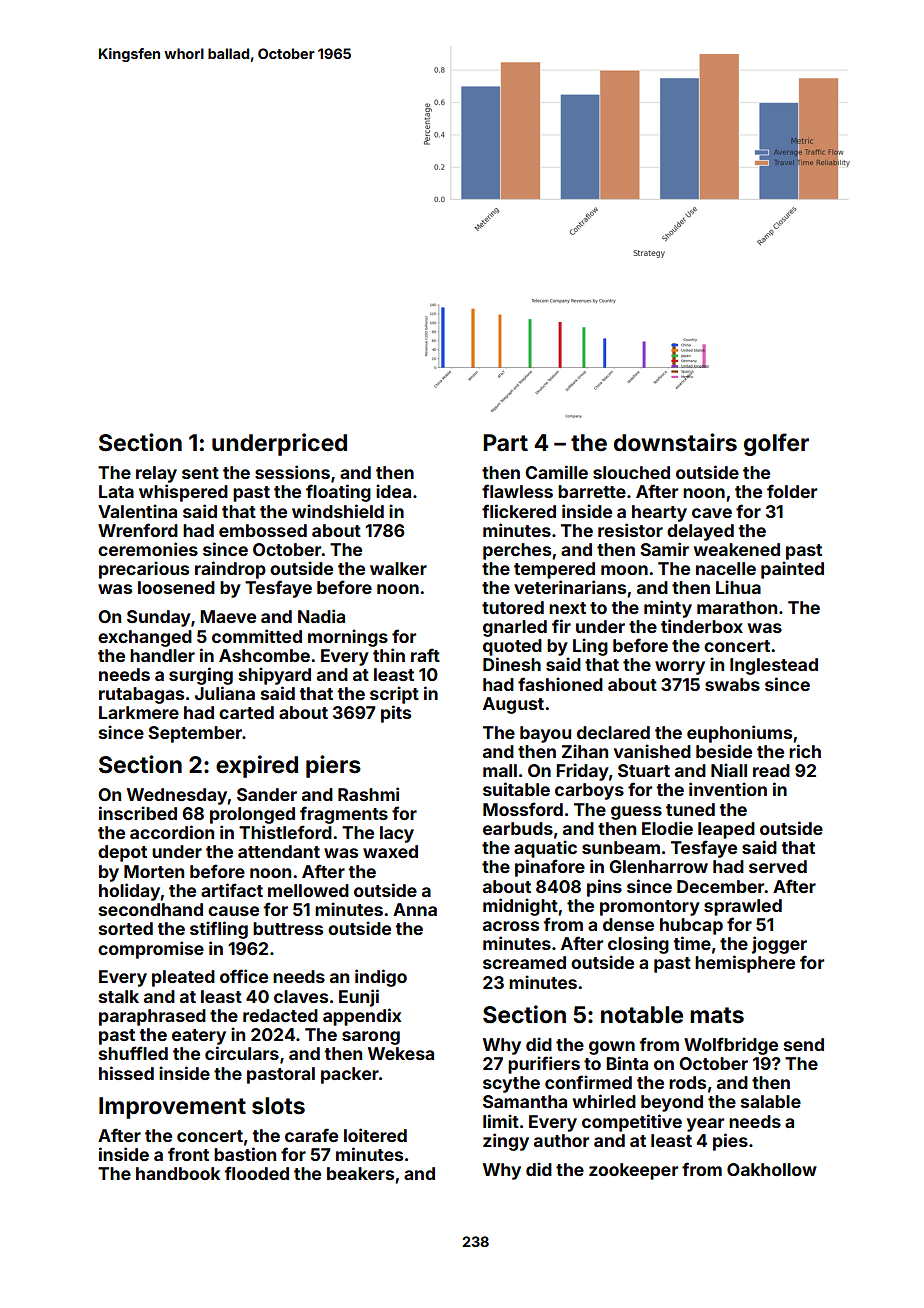 The height and width of the screenshot is (1308, 924). What do you see at coordinates (256, 1173) in the screenshot?
I see `flooded` at bounding box center [256, 1173].
